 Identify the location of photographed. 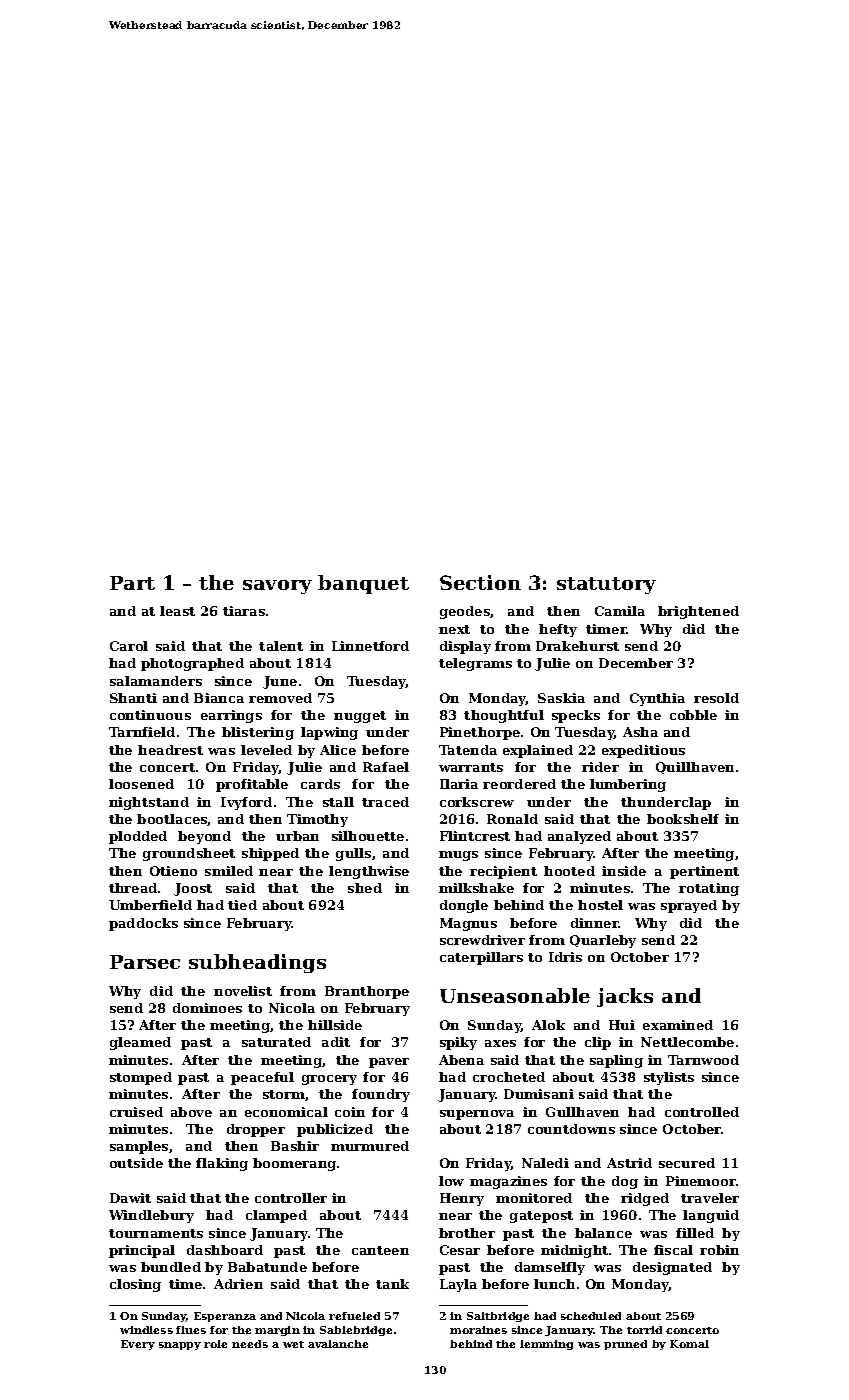
(192, 664).
